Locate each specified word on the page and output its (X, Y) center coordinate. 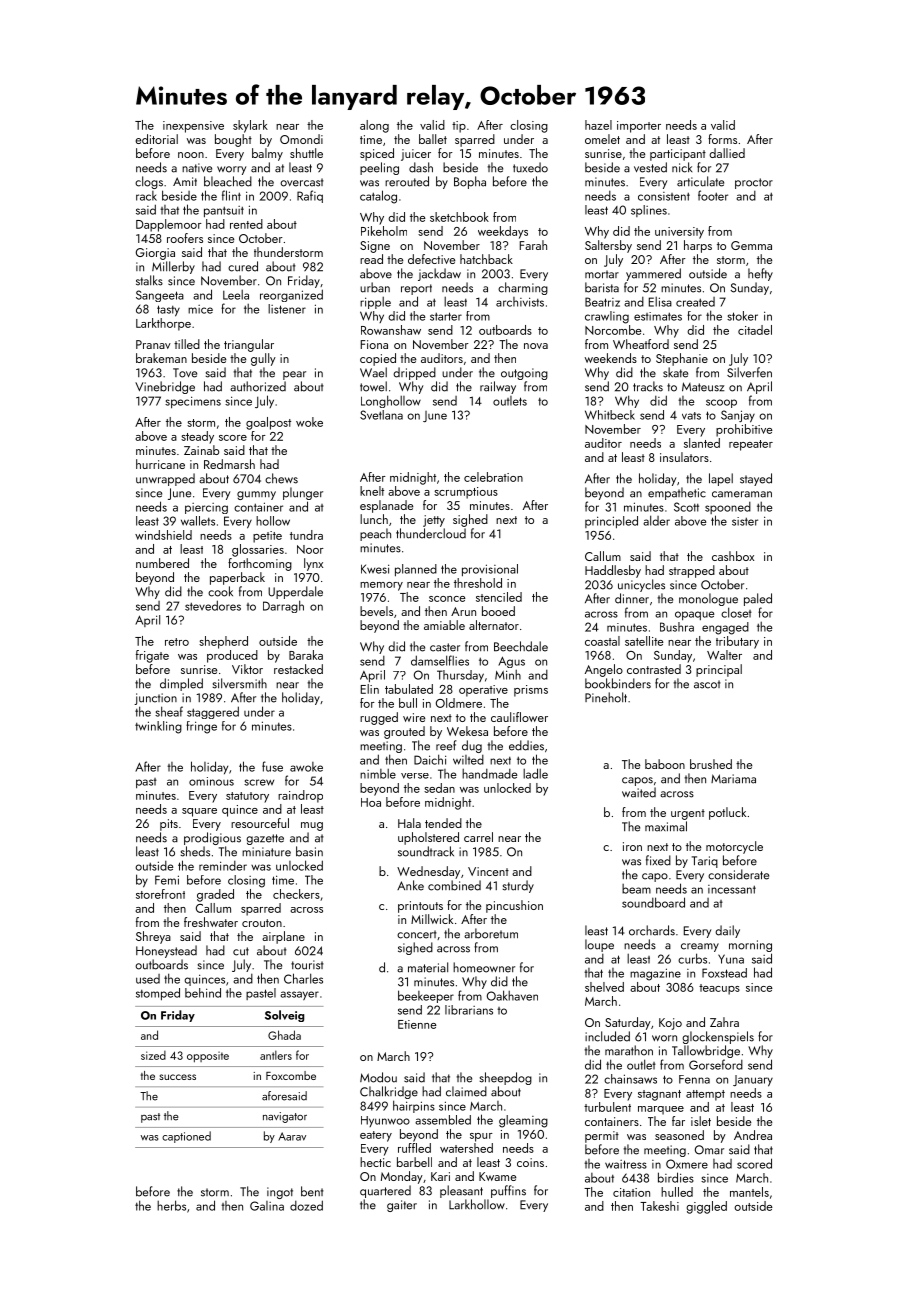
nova (536, 346)
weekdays (503, 232)
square (199, 812)
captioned (186, 1137)
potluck (727, 813)
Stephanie (682, 359)
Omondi (301, 139)
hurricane (160, 464)
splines (649, 211)
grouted (404, 732)
